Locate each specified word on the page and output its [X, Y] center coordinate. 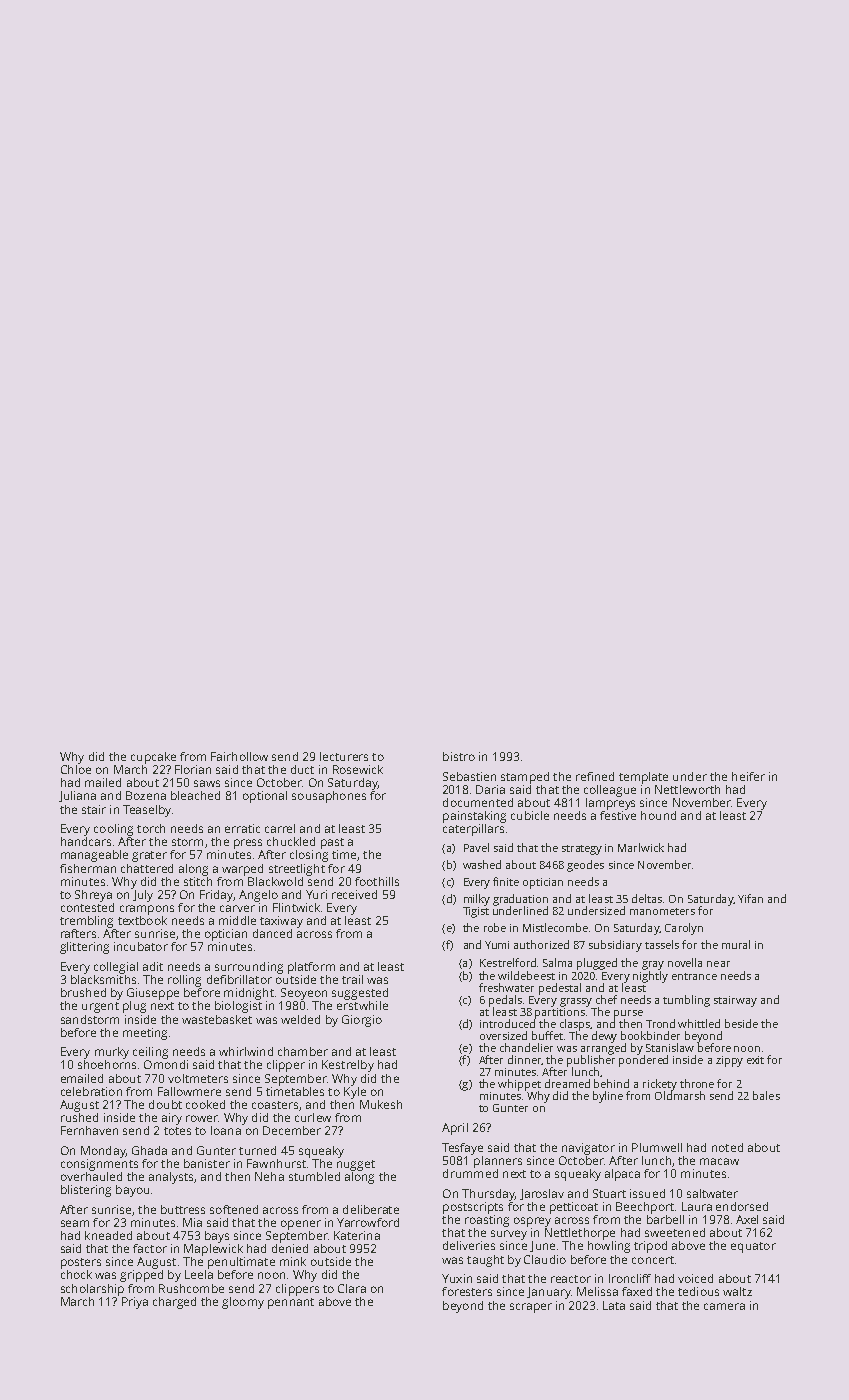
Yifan [750, 898]
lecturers [344, 756]
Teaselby [147, 811]
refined [595, 776]
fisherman [88, 868]
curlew [313, 1117]
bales [766, 1095]
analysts [171, 1178]
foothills [377, 881]
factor [150, 1248]
